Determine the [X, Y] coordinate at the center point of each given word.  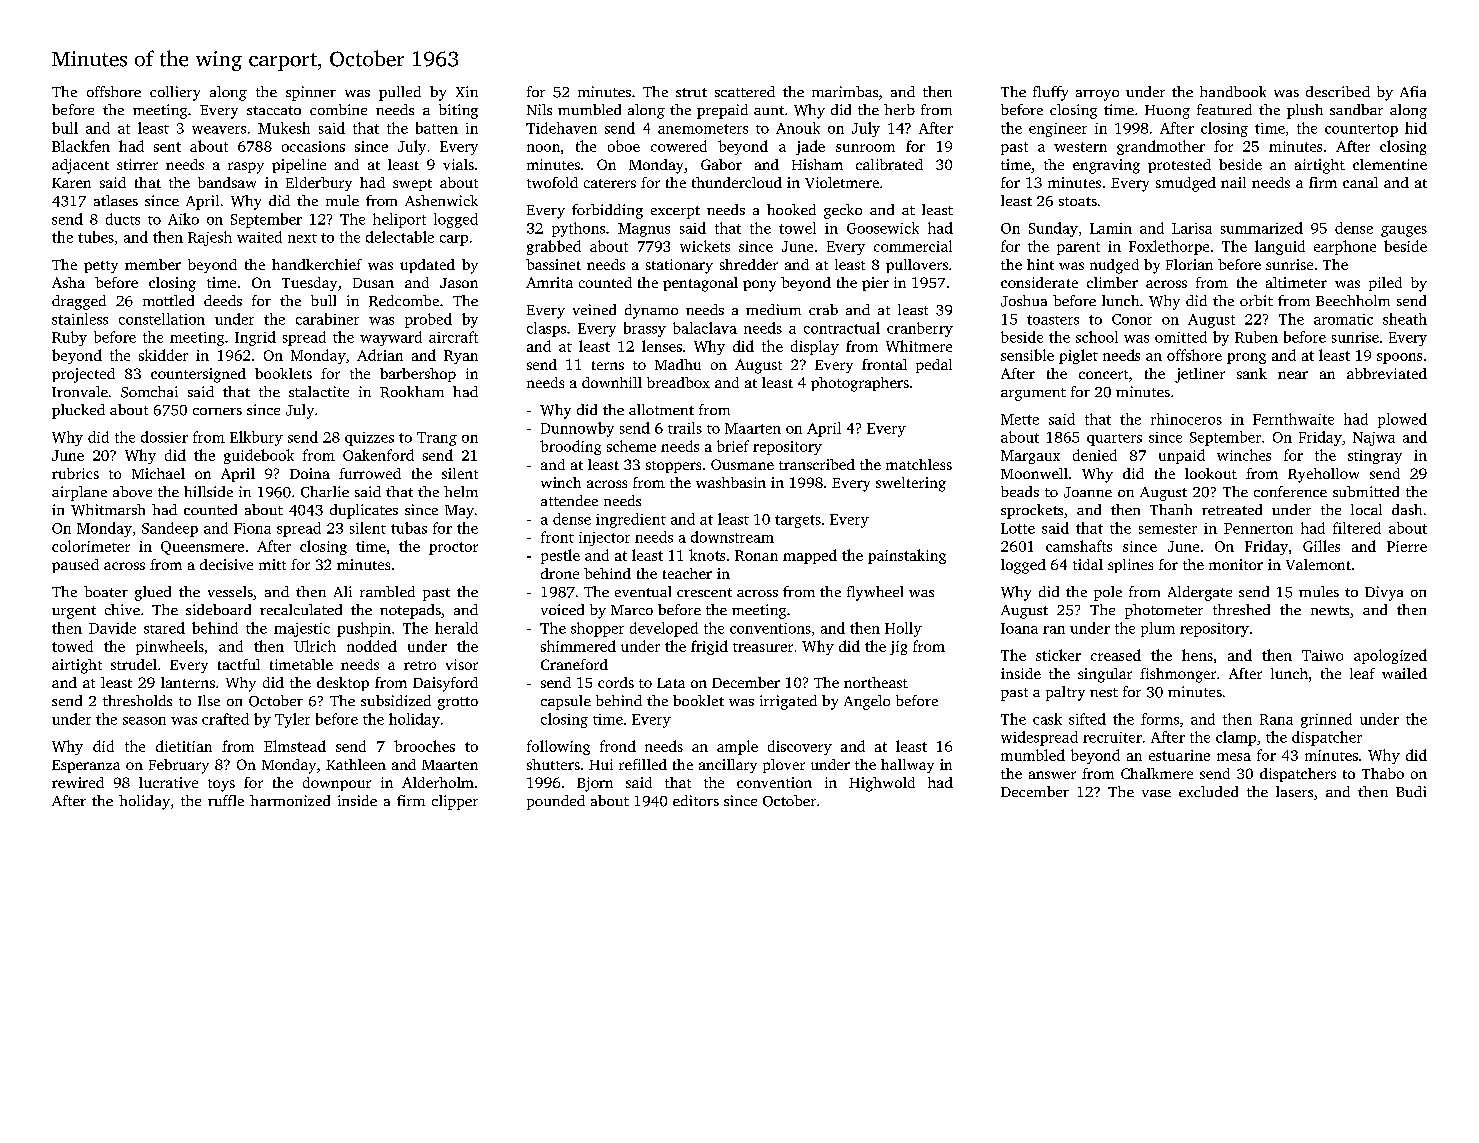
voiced [562, 609]
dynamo [651, 311]
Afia [1413, 91]
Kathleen [356, 764]
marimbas [845, 91]
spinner [311, 93]
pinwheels [170, 647]
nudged [1114, 266]
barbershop [418, 375]
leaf [1362, 673]
